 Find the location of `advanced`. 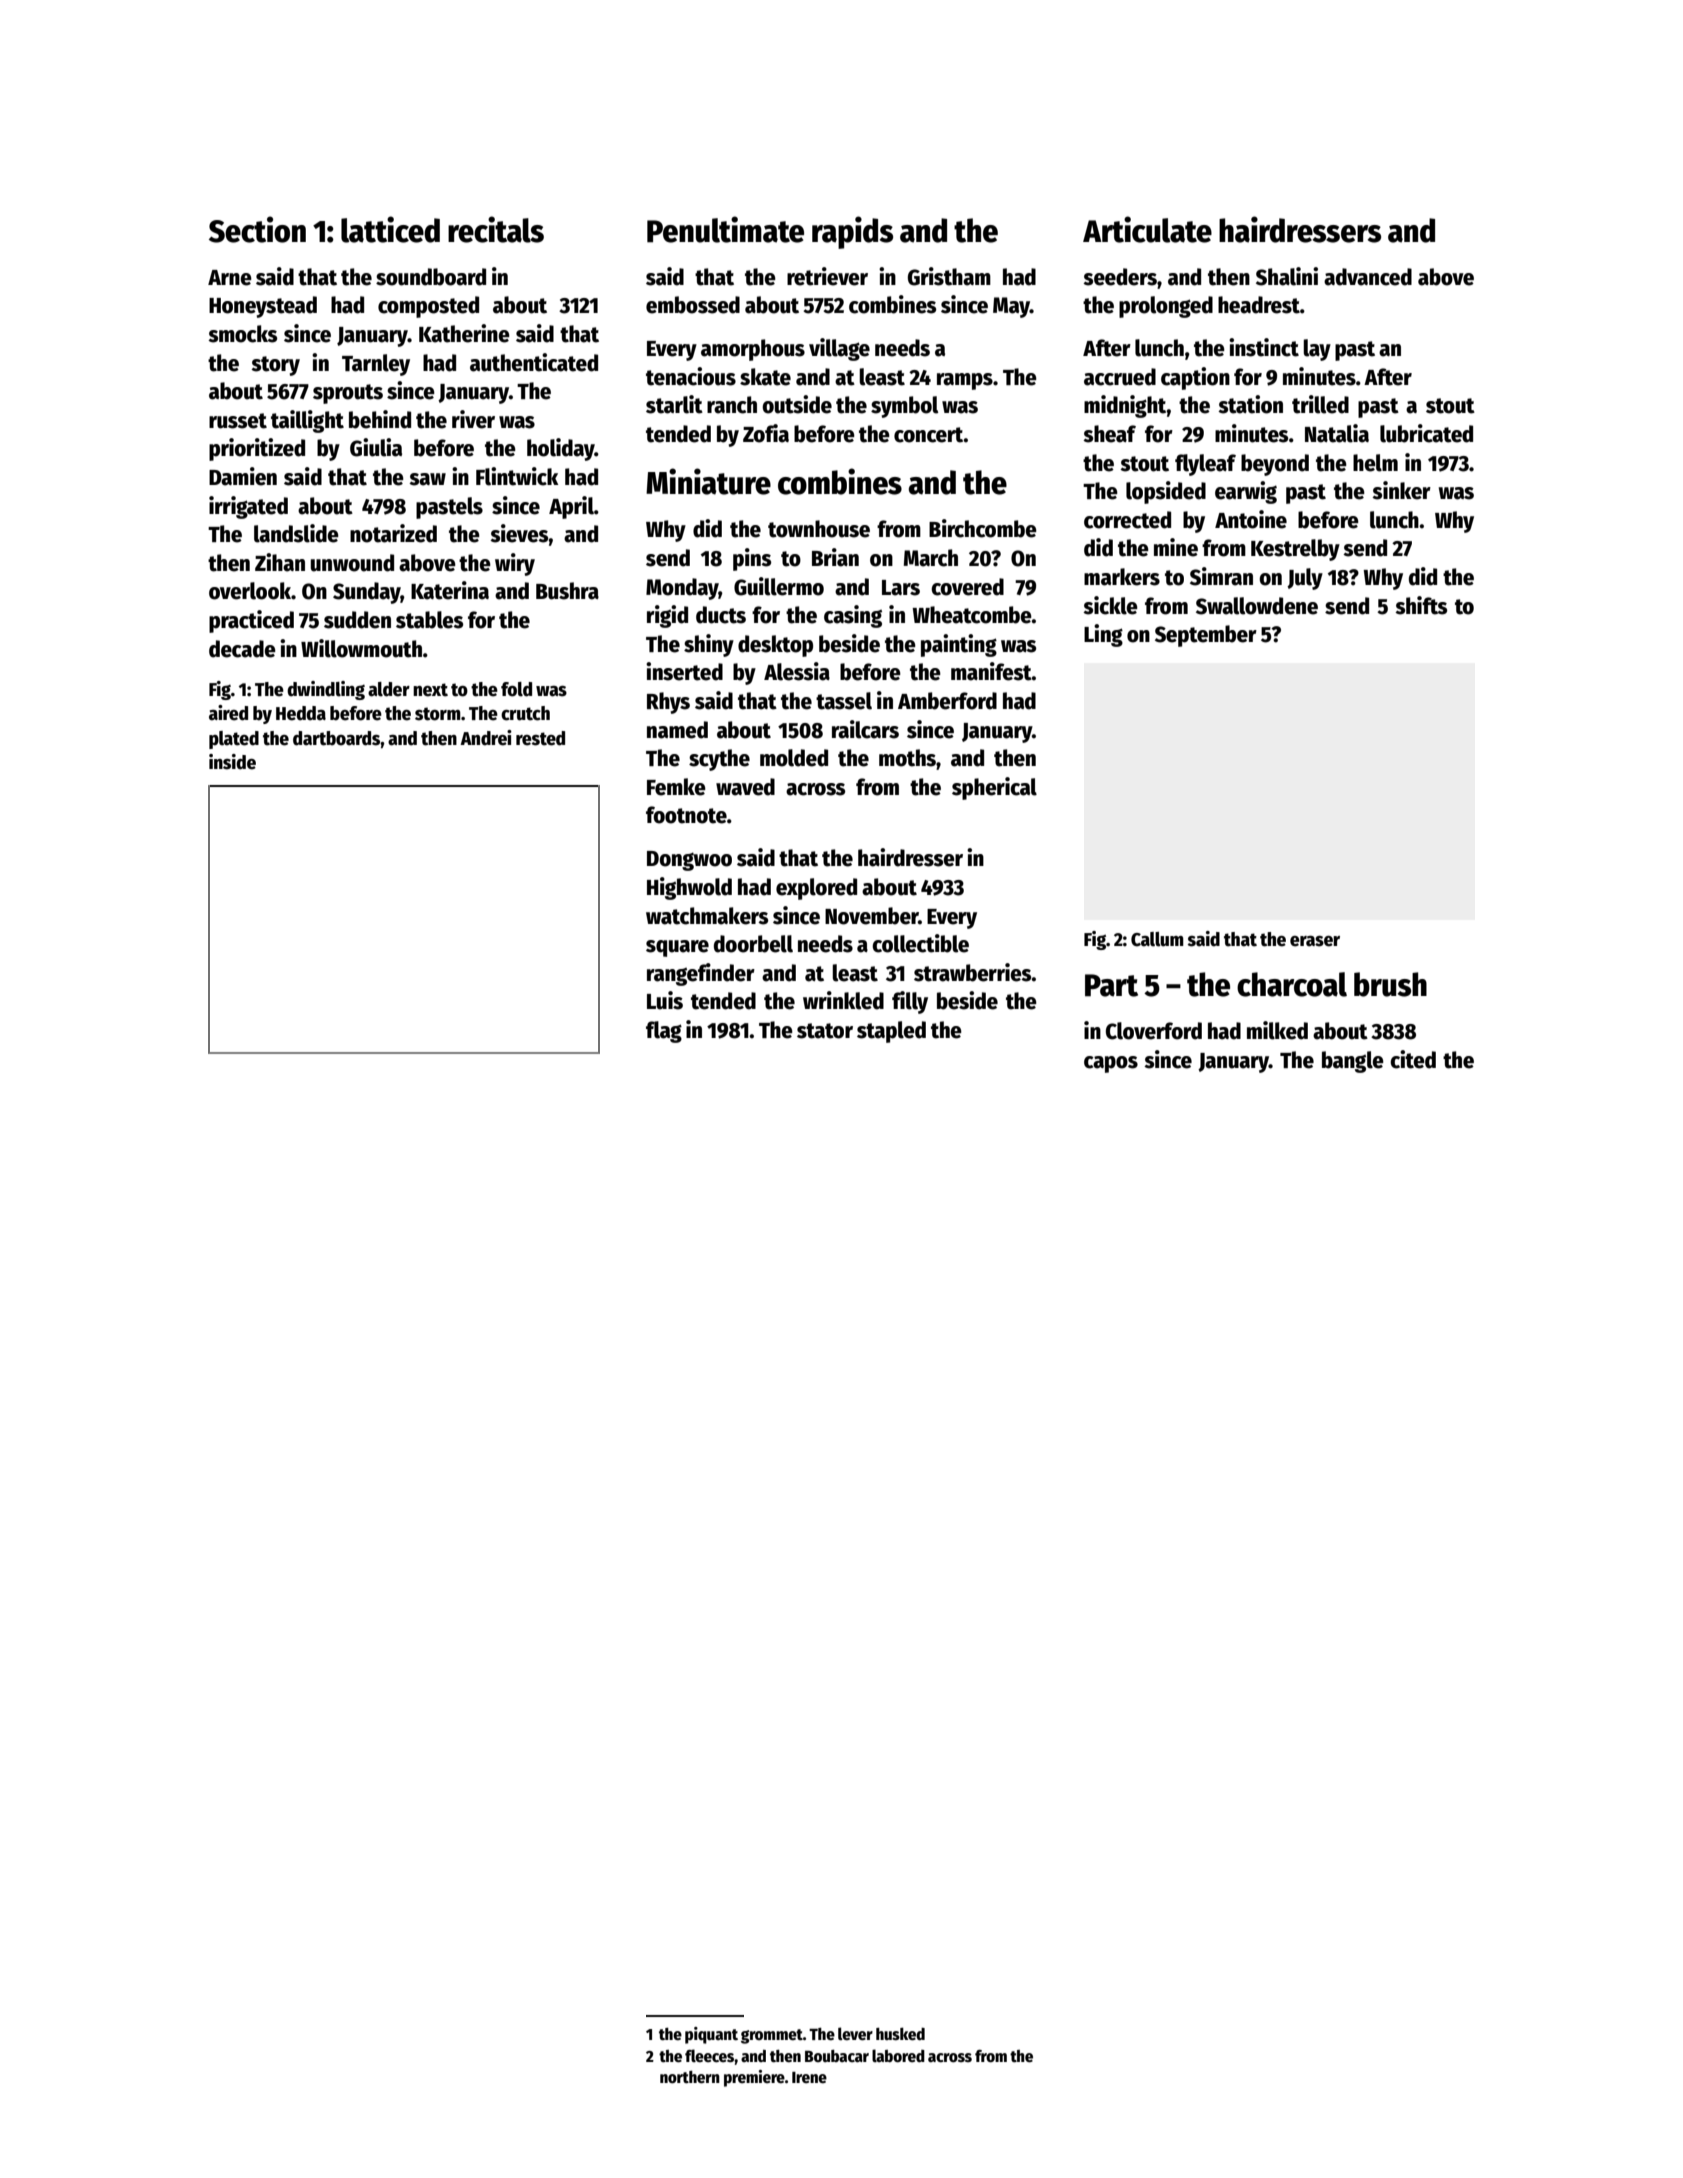

advanced is located at coordinates (1368, 277).
